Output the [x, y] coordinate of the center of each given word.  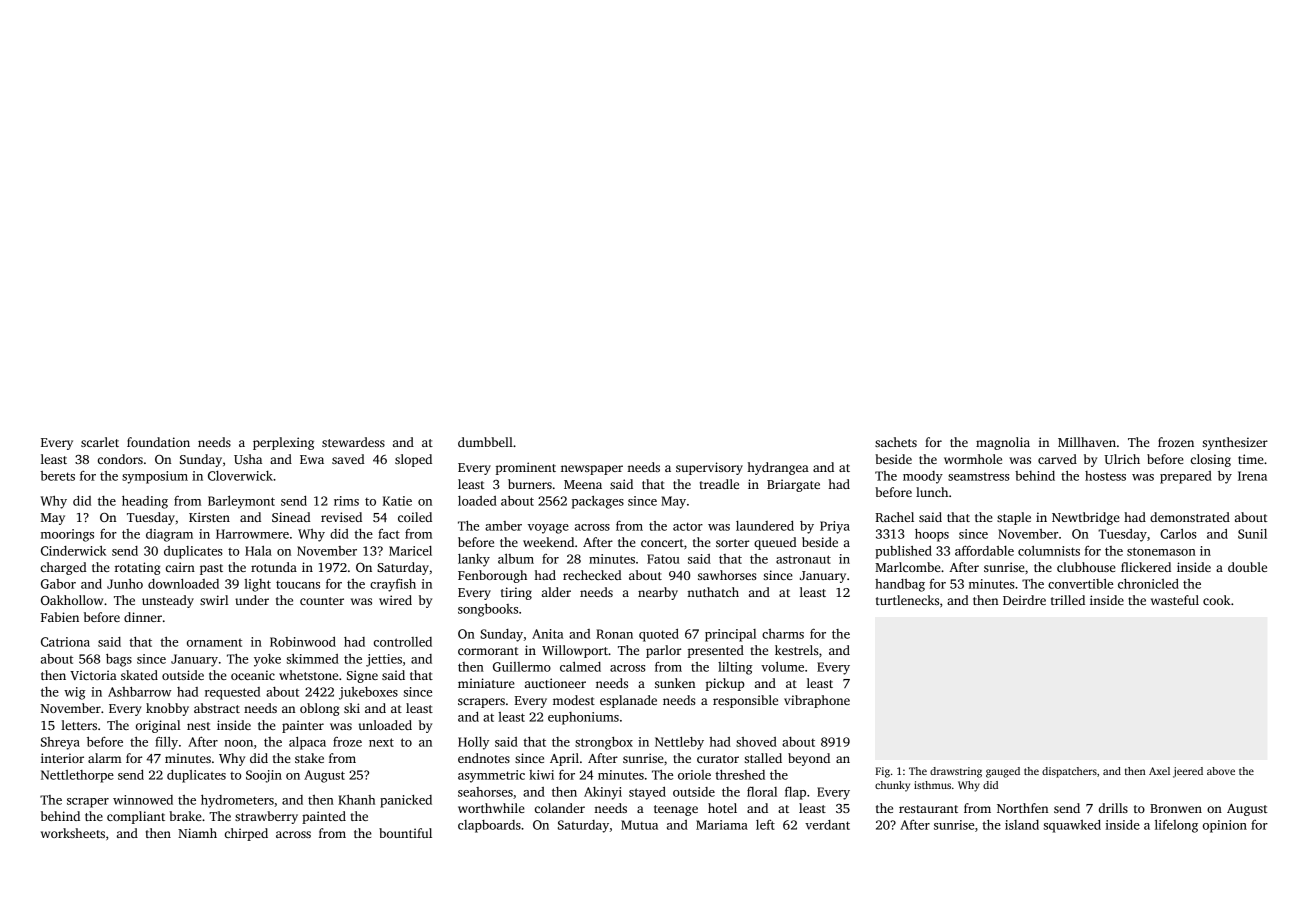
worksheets [73, 833]
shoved [756, 742]
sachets [896, 442]
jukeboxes [368, 693]
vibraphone [817, 701]
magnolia [1003, 443]
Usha [248, 459]
